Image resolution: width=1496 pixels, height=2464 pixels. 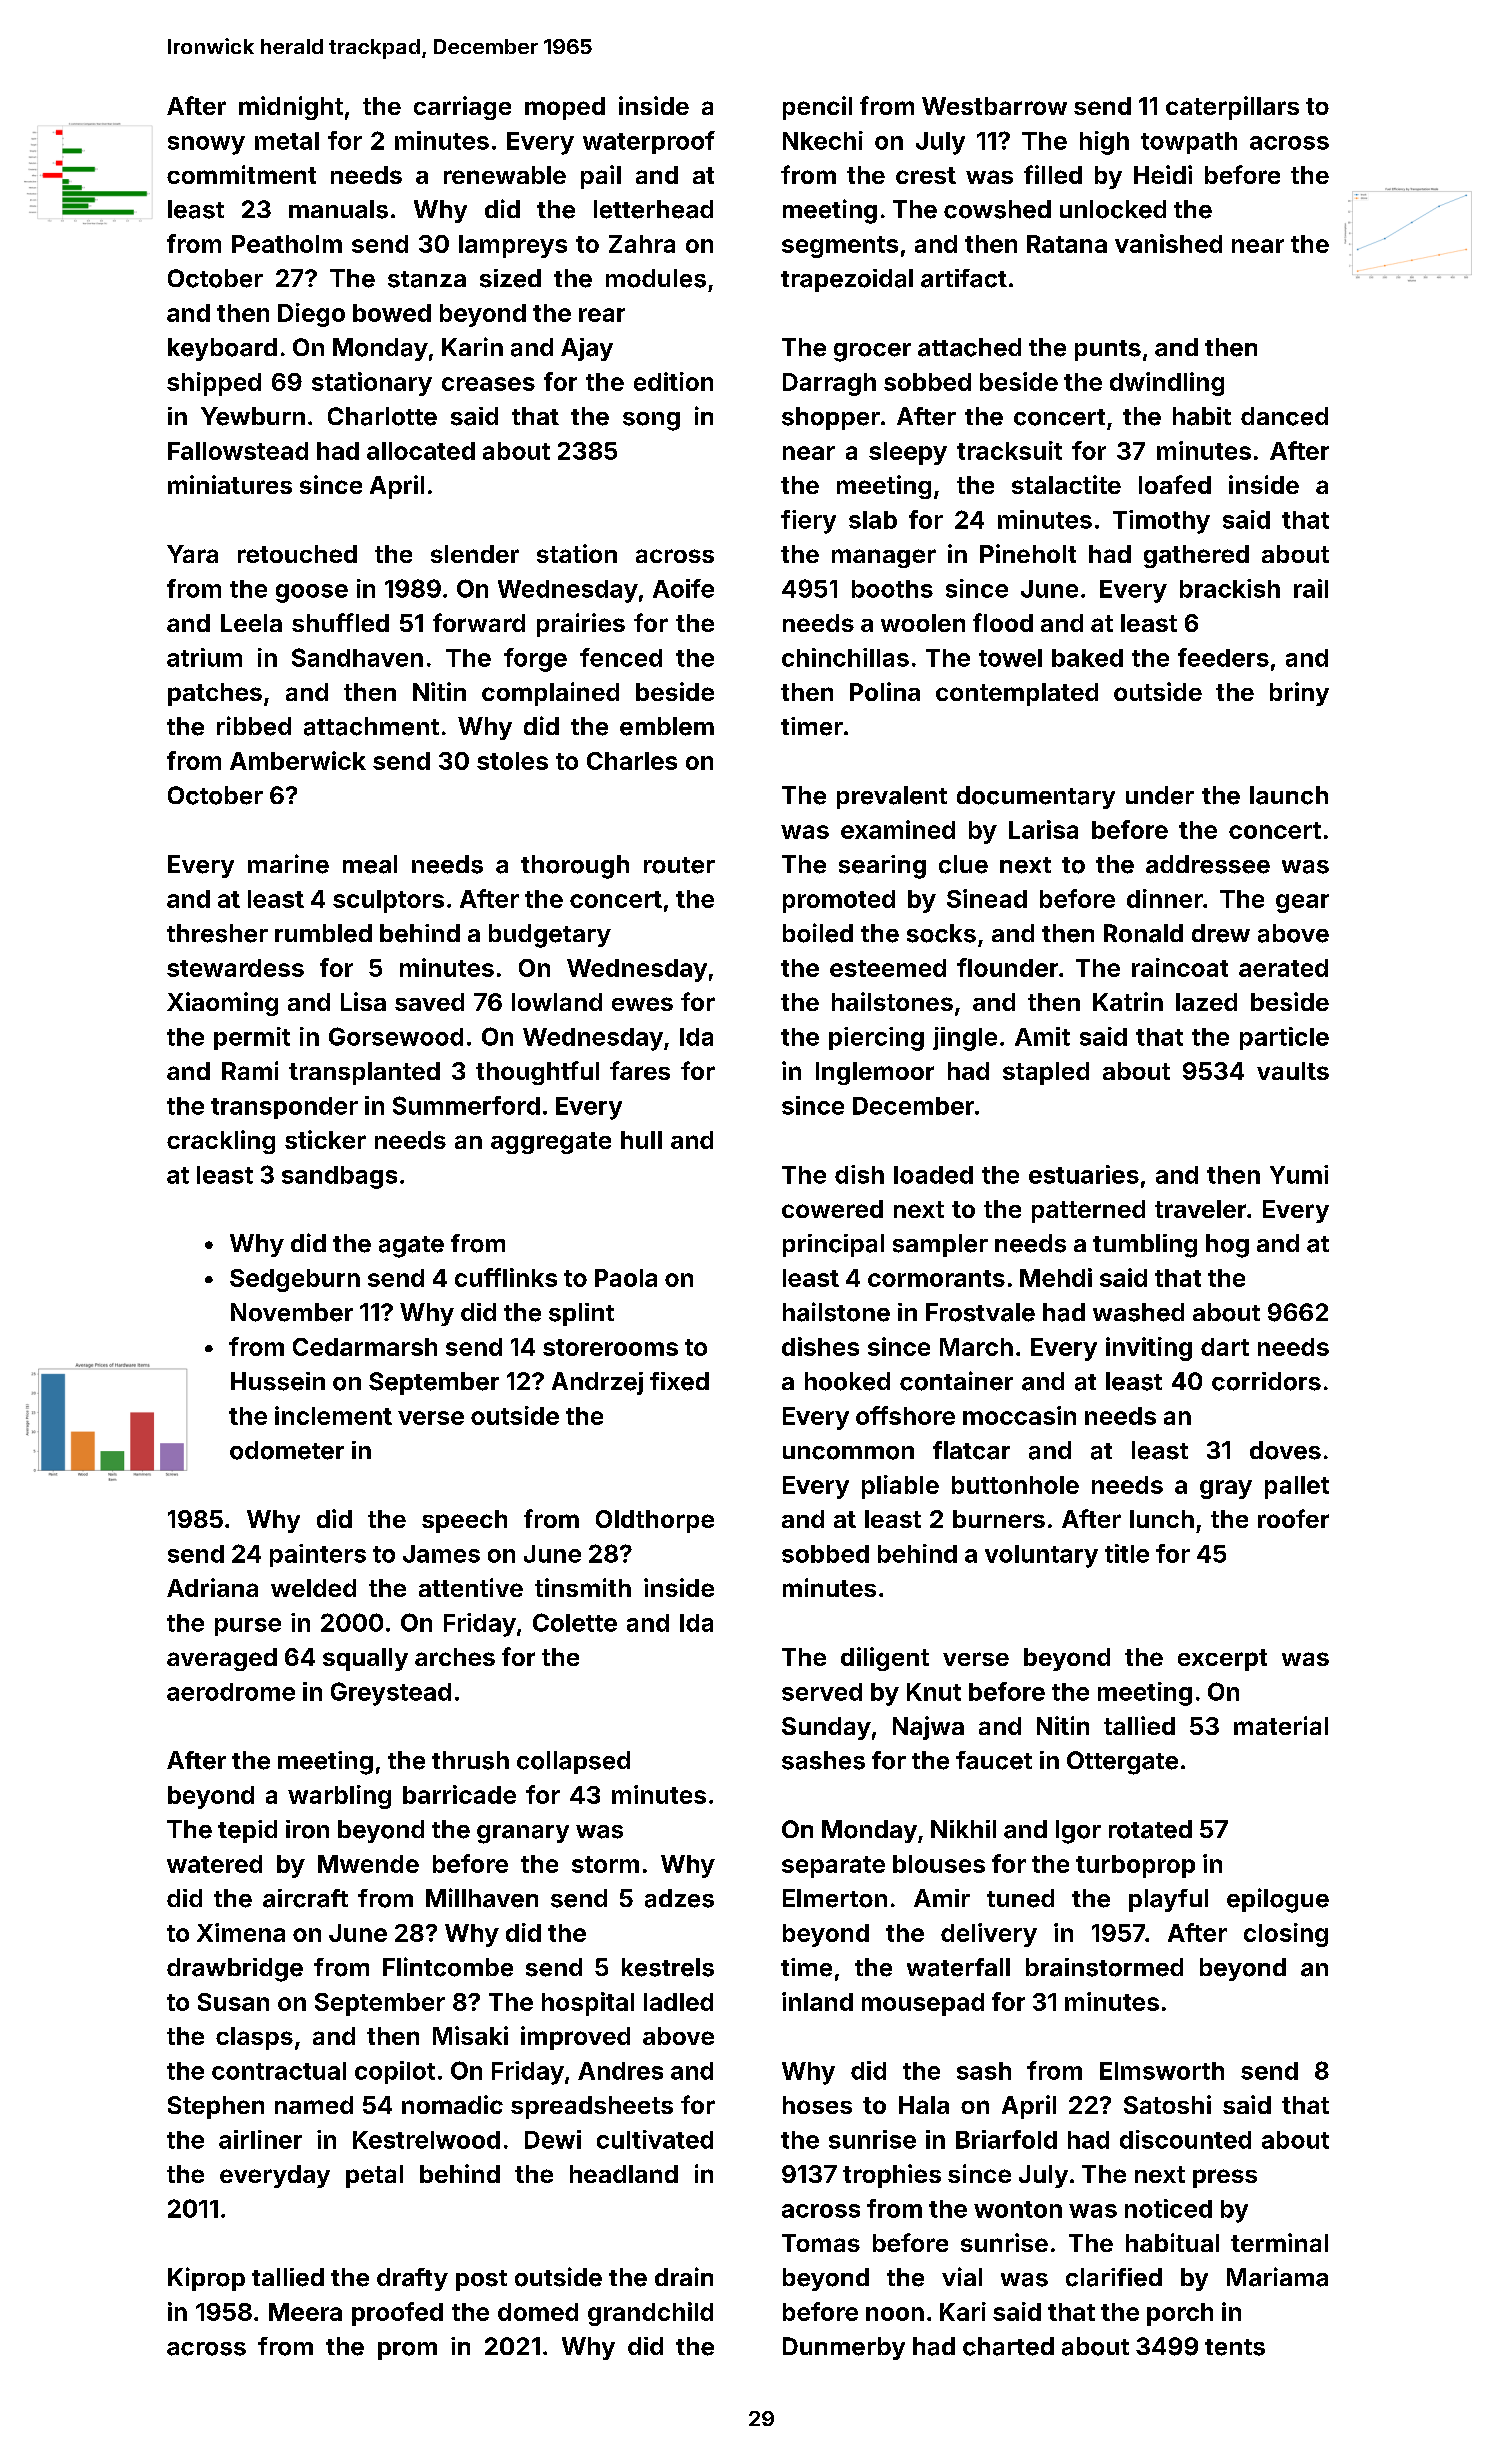 I want to click on Amit, so click(x=1042, y=1036).
